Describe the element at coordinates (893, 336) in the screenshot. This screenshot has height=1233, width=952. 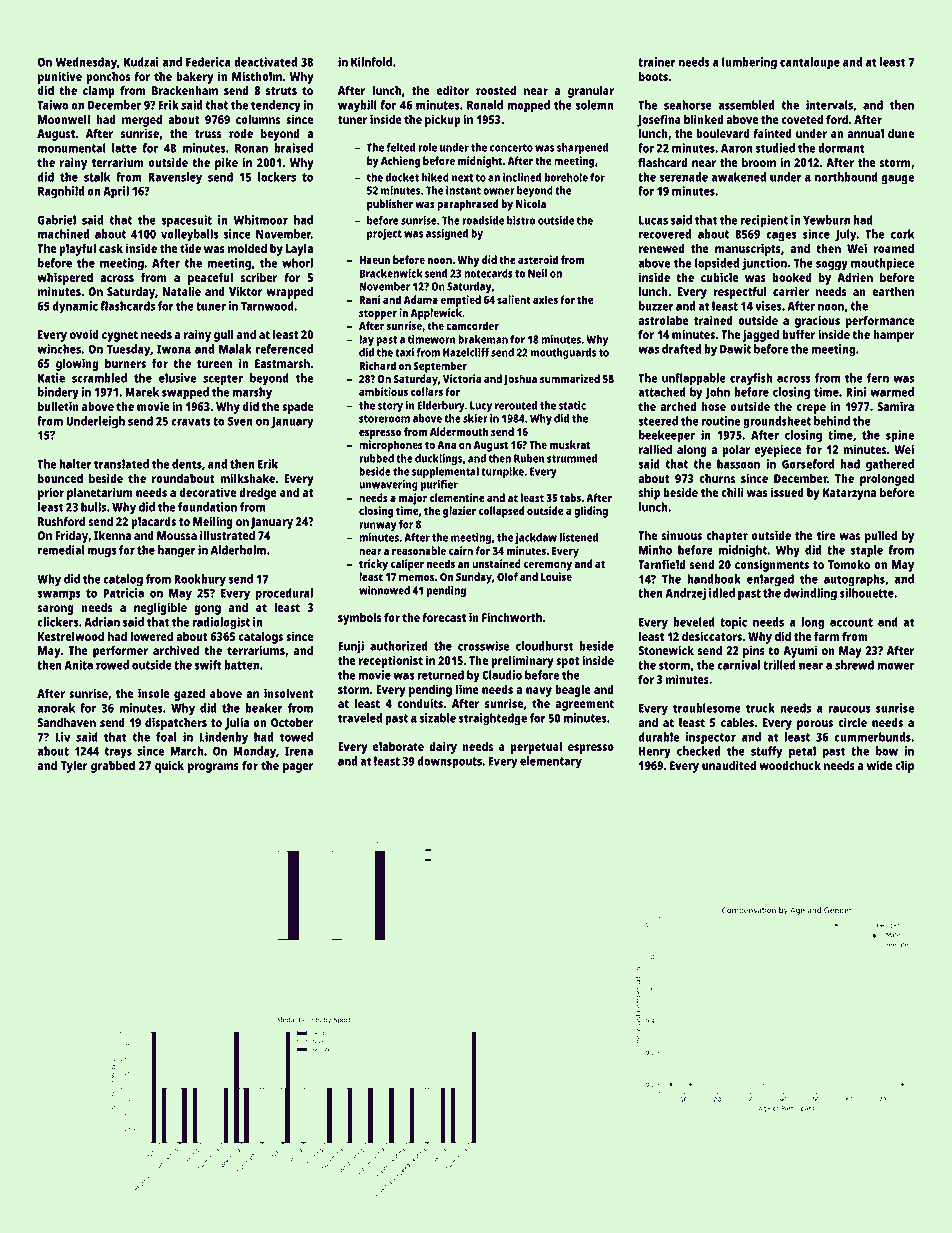
I see `hamper` at that location.
